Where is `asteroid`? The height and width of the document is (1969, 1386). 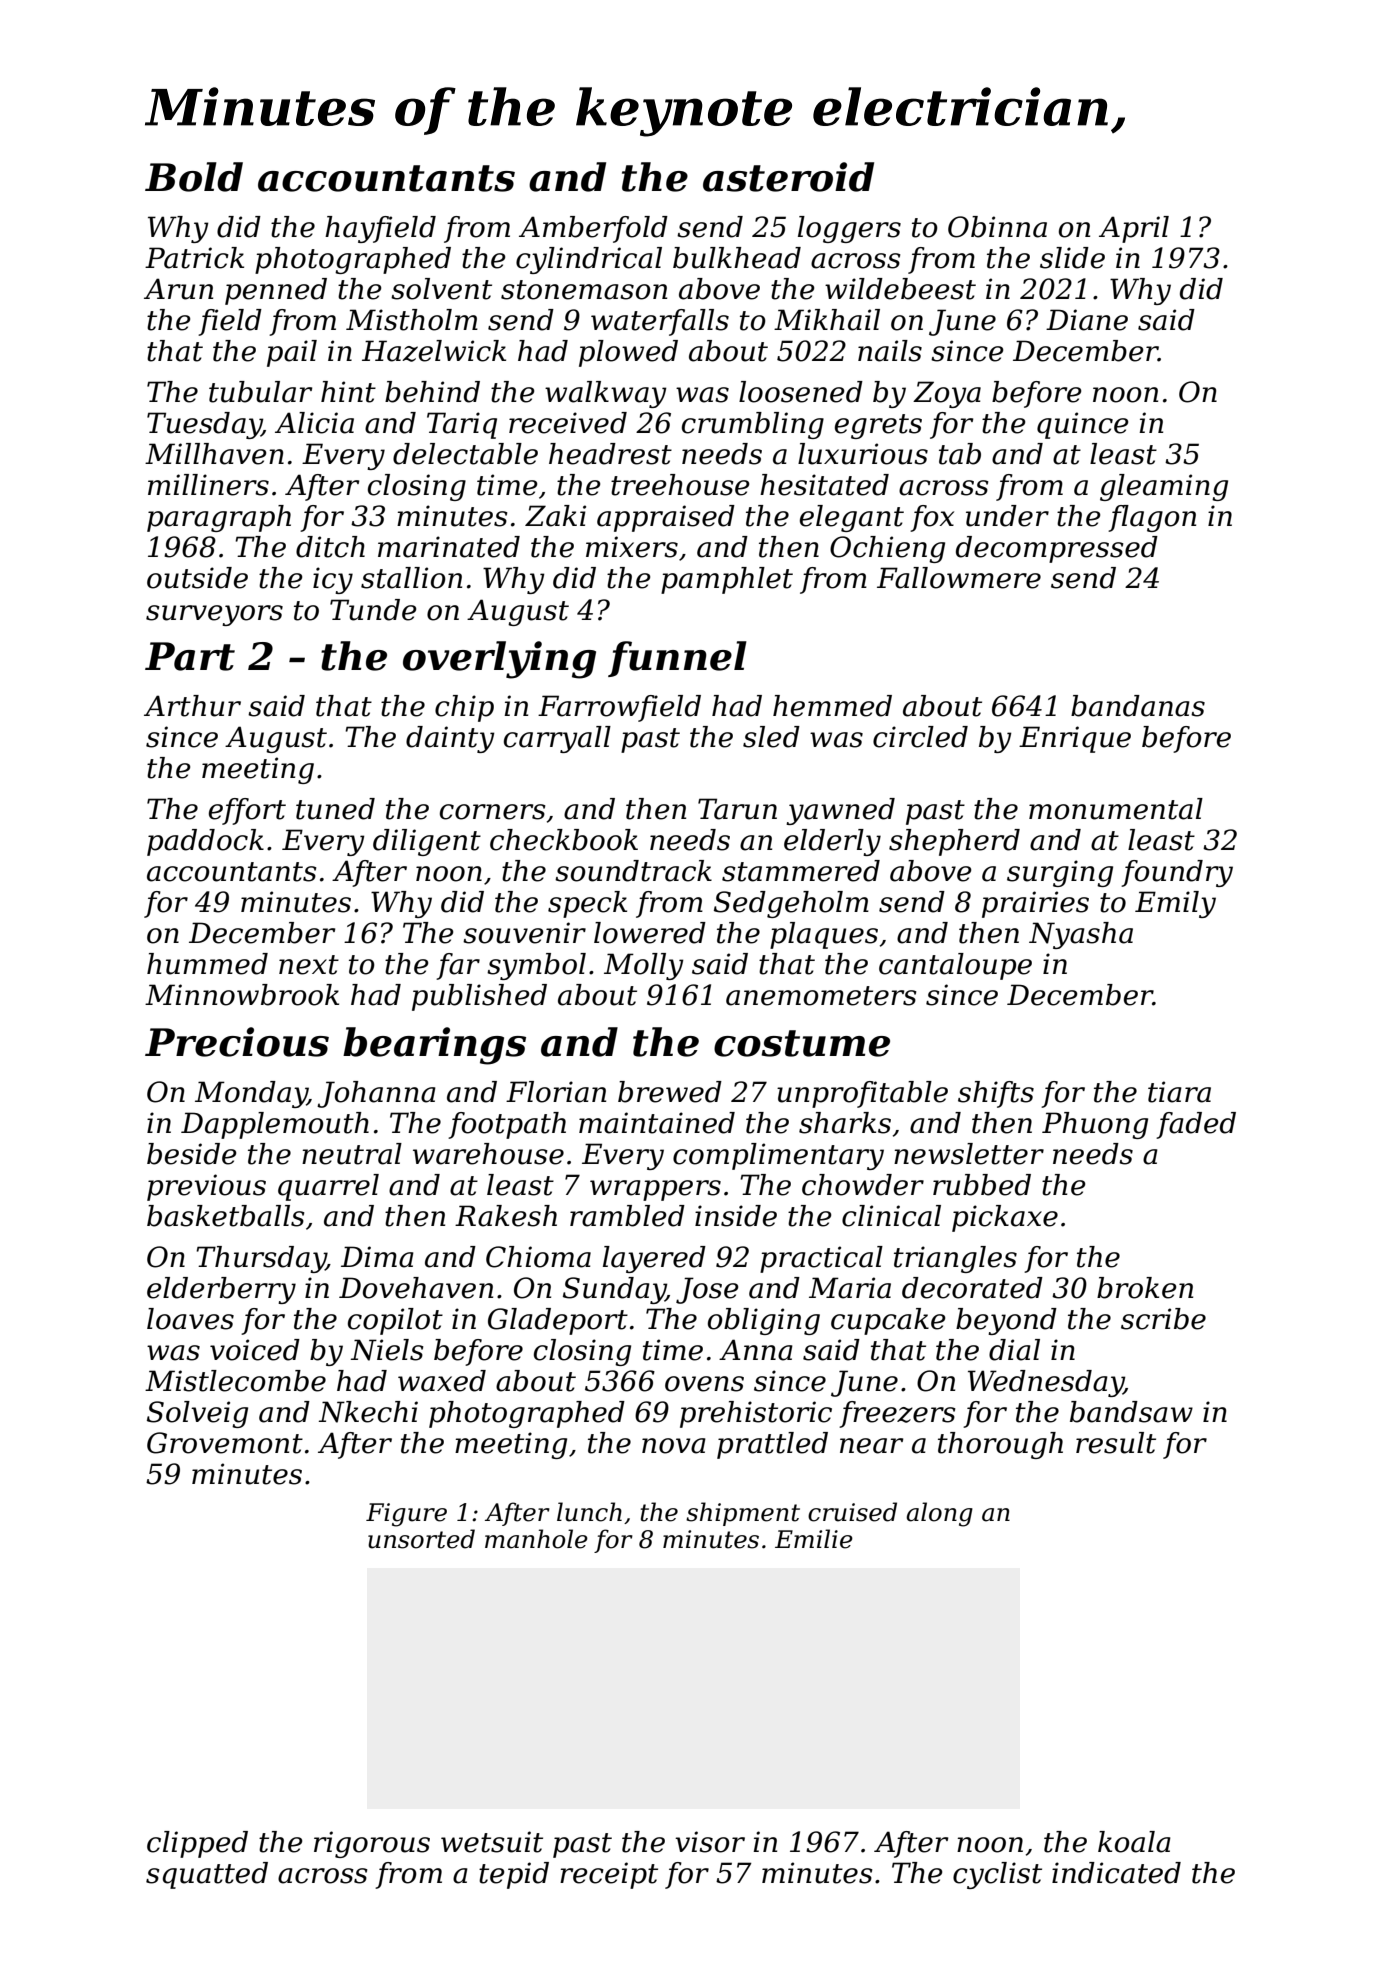 asteroid is located at coordinates (788, 177).
